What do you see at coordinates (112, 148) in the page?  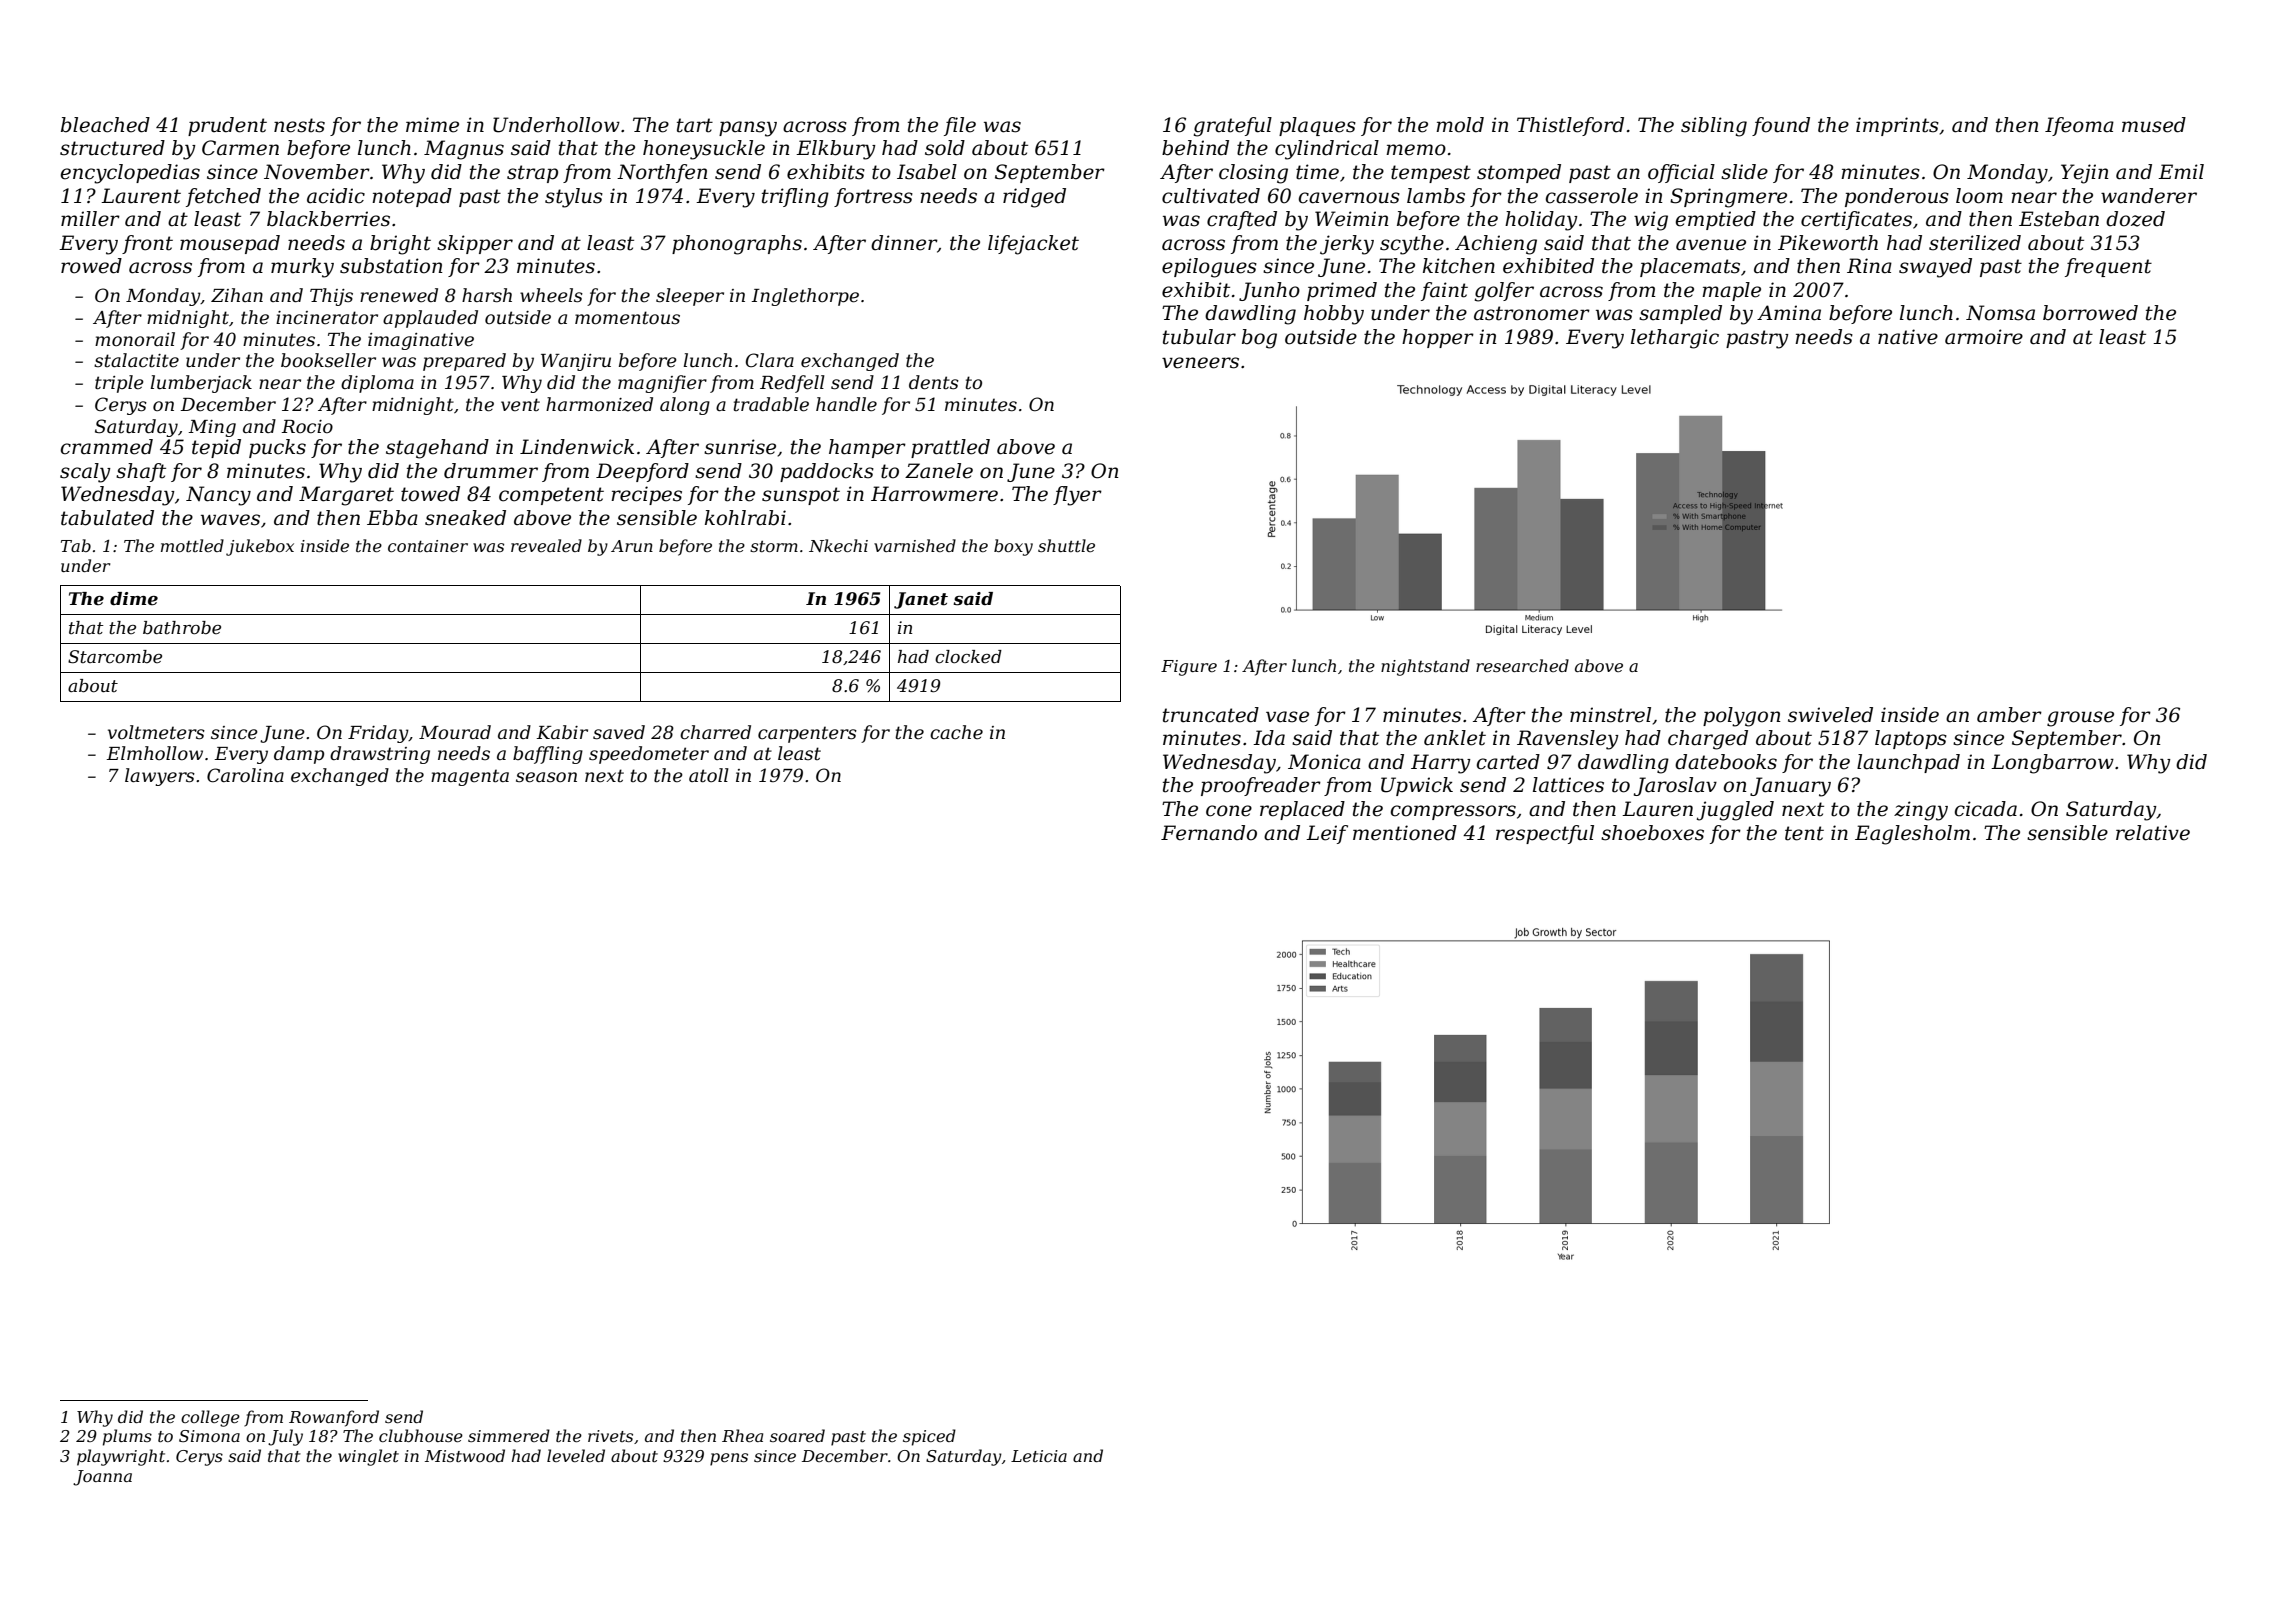 I see `structured` at bounding box center [112, 148].
